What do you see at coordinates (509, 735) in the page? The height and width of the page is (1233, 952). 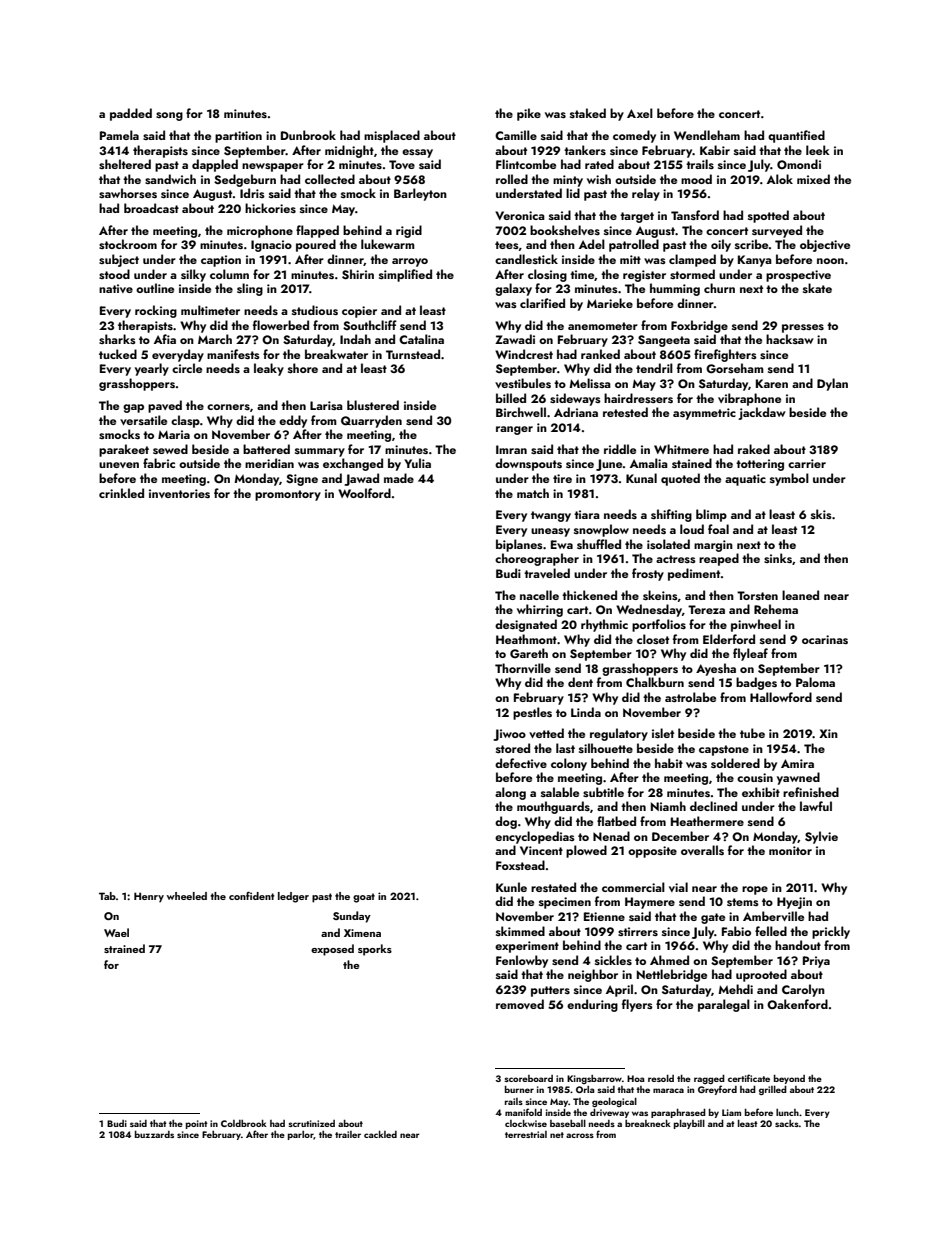 I see `Jiwoo` at bounding box center [509, 735].
